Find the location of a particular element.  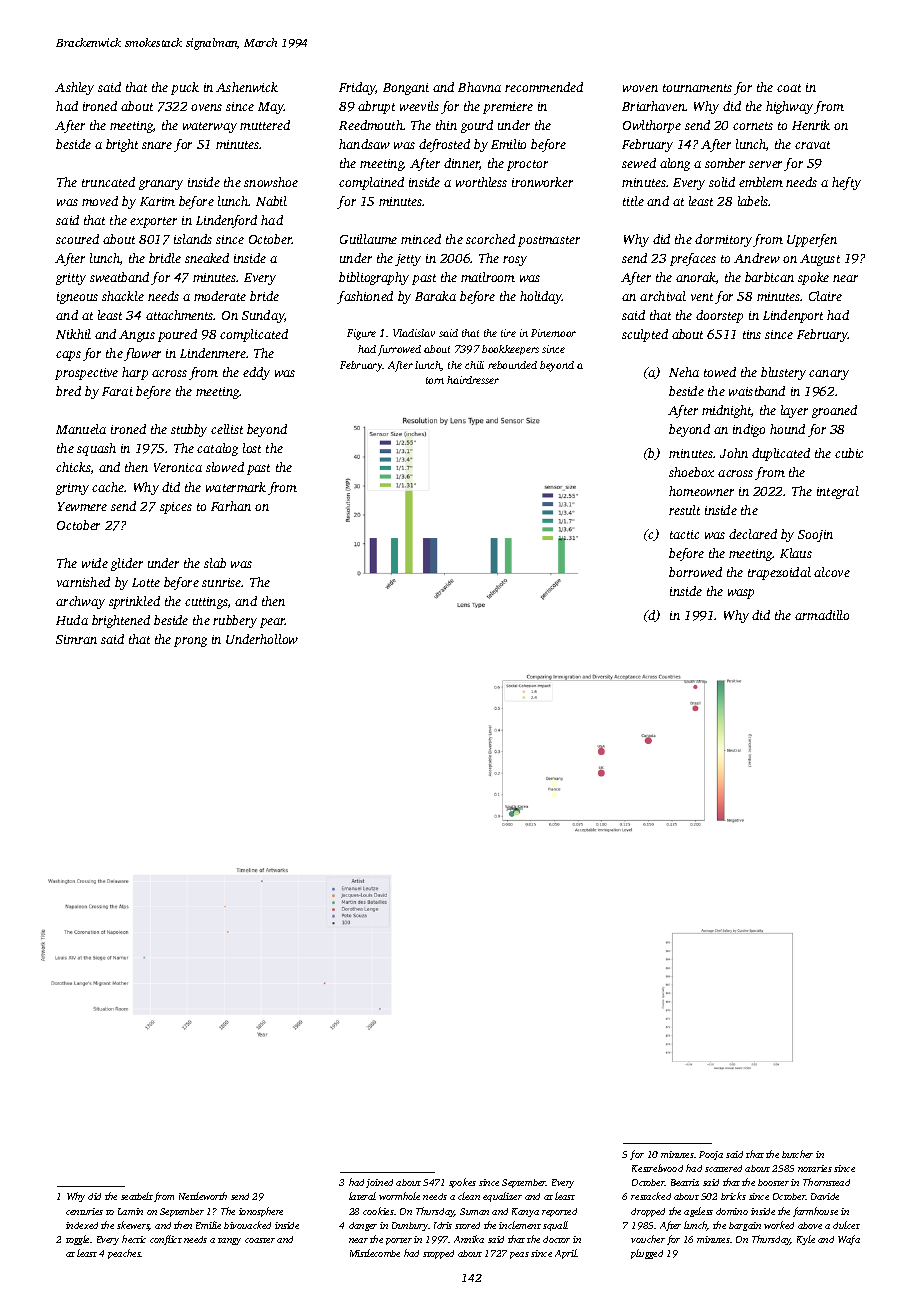

Kestrelwood is located at coordinates (657, 1168).
